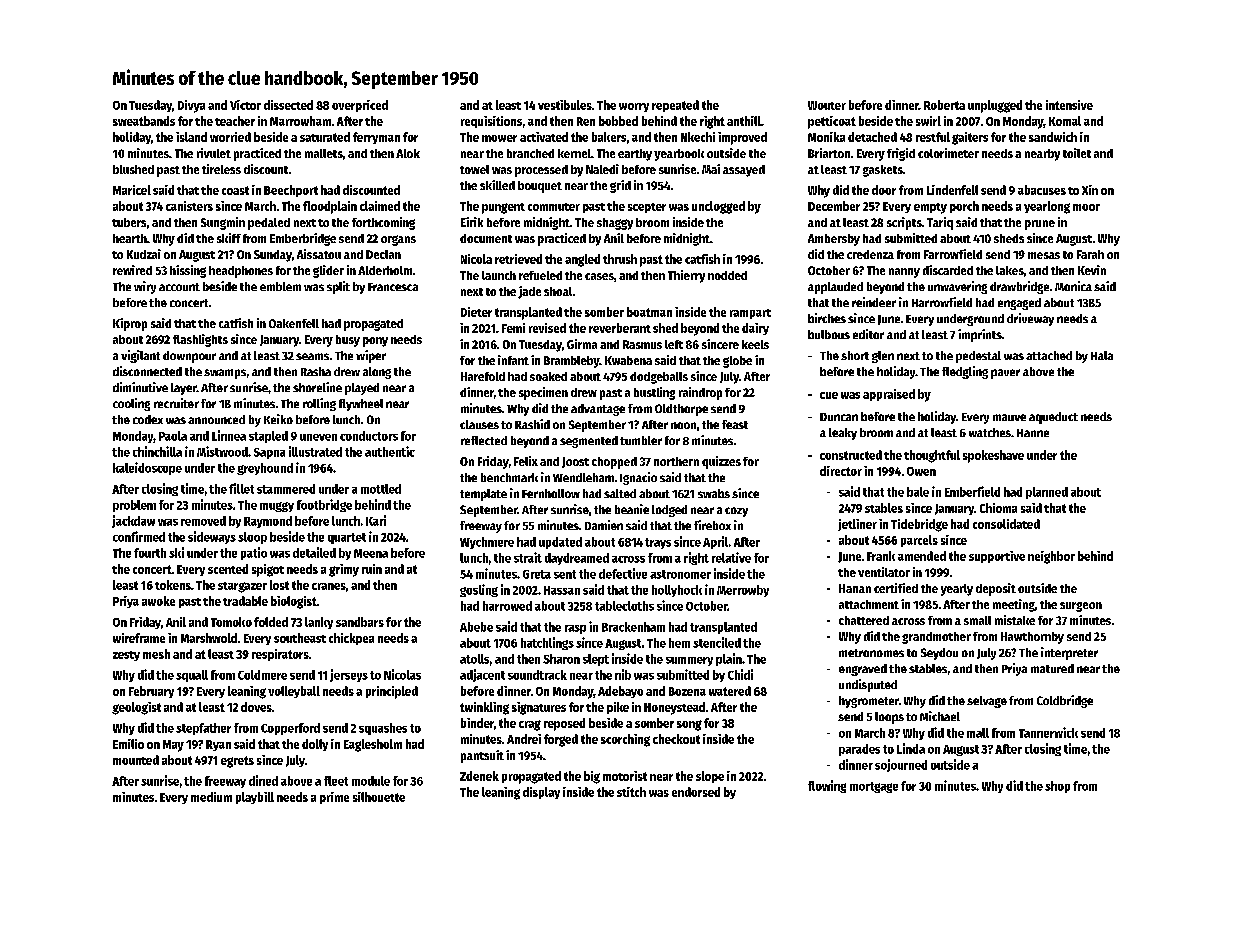  What do you see at coordinates (472, 222) in the image?
I see `Eirik` at bounding box center [472, 222].
